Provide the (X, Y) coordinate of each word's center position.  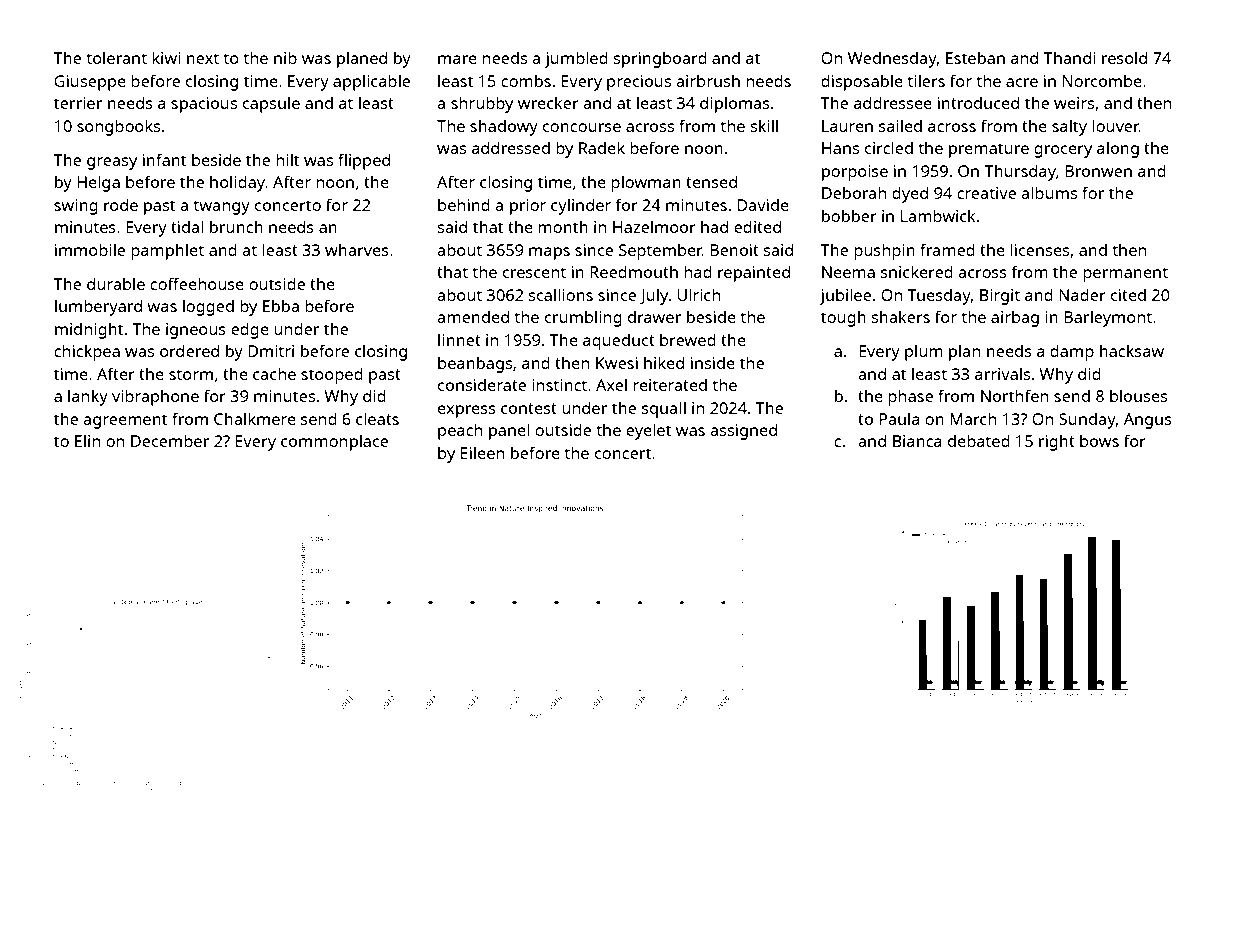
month (563, 227)
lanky (88, 397)
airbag (1015, 319)
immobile (90, 249)
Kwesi (617, 363)
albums (1049, 192)
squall (664, 409)
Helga (98, 183)
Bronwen (1098, 171)
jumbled (576, 59)
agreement (125, 421)
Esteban (975, 58)
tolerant (117, 57)
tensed (711, 182)
